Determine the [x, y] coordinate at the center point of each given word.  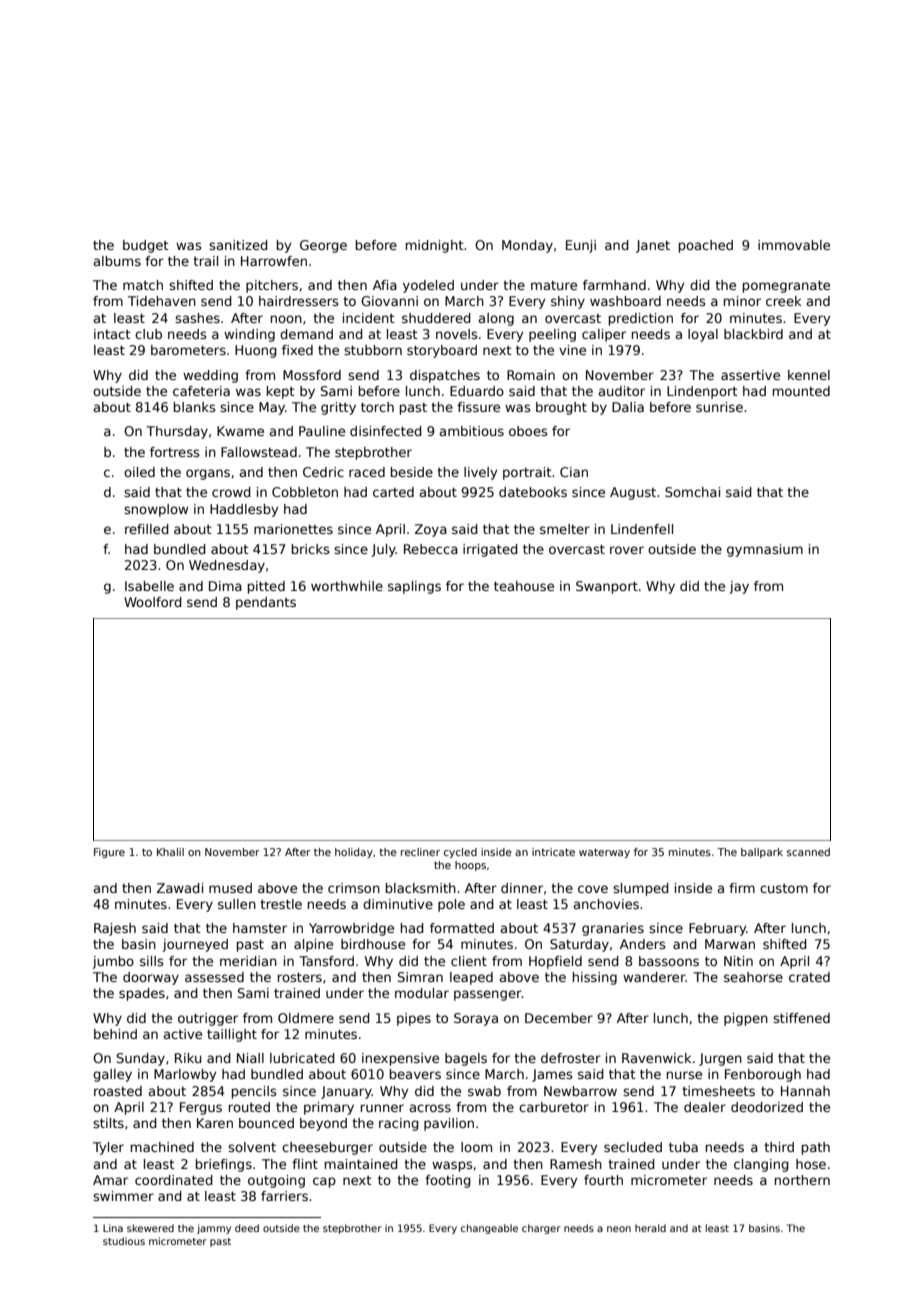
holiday [354, 853]
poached [706, 246]
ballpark [762, 853]
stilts [108, 1123]
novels [457, 334]
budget [146, 246]
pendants [266, 603]
